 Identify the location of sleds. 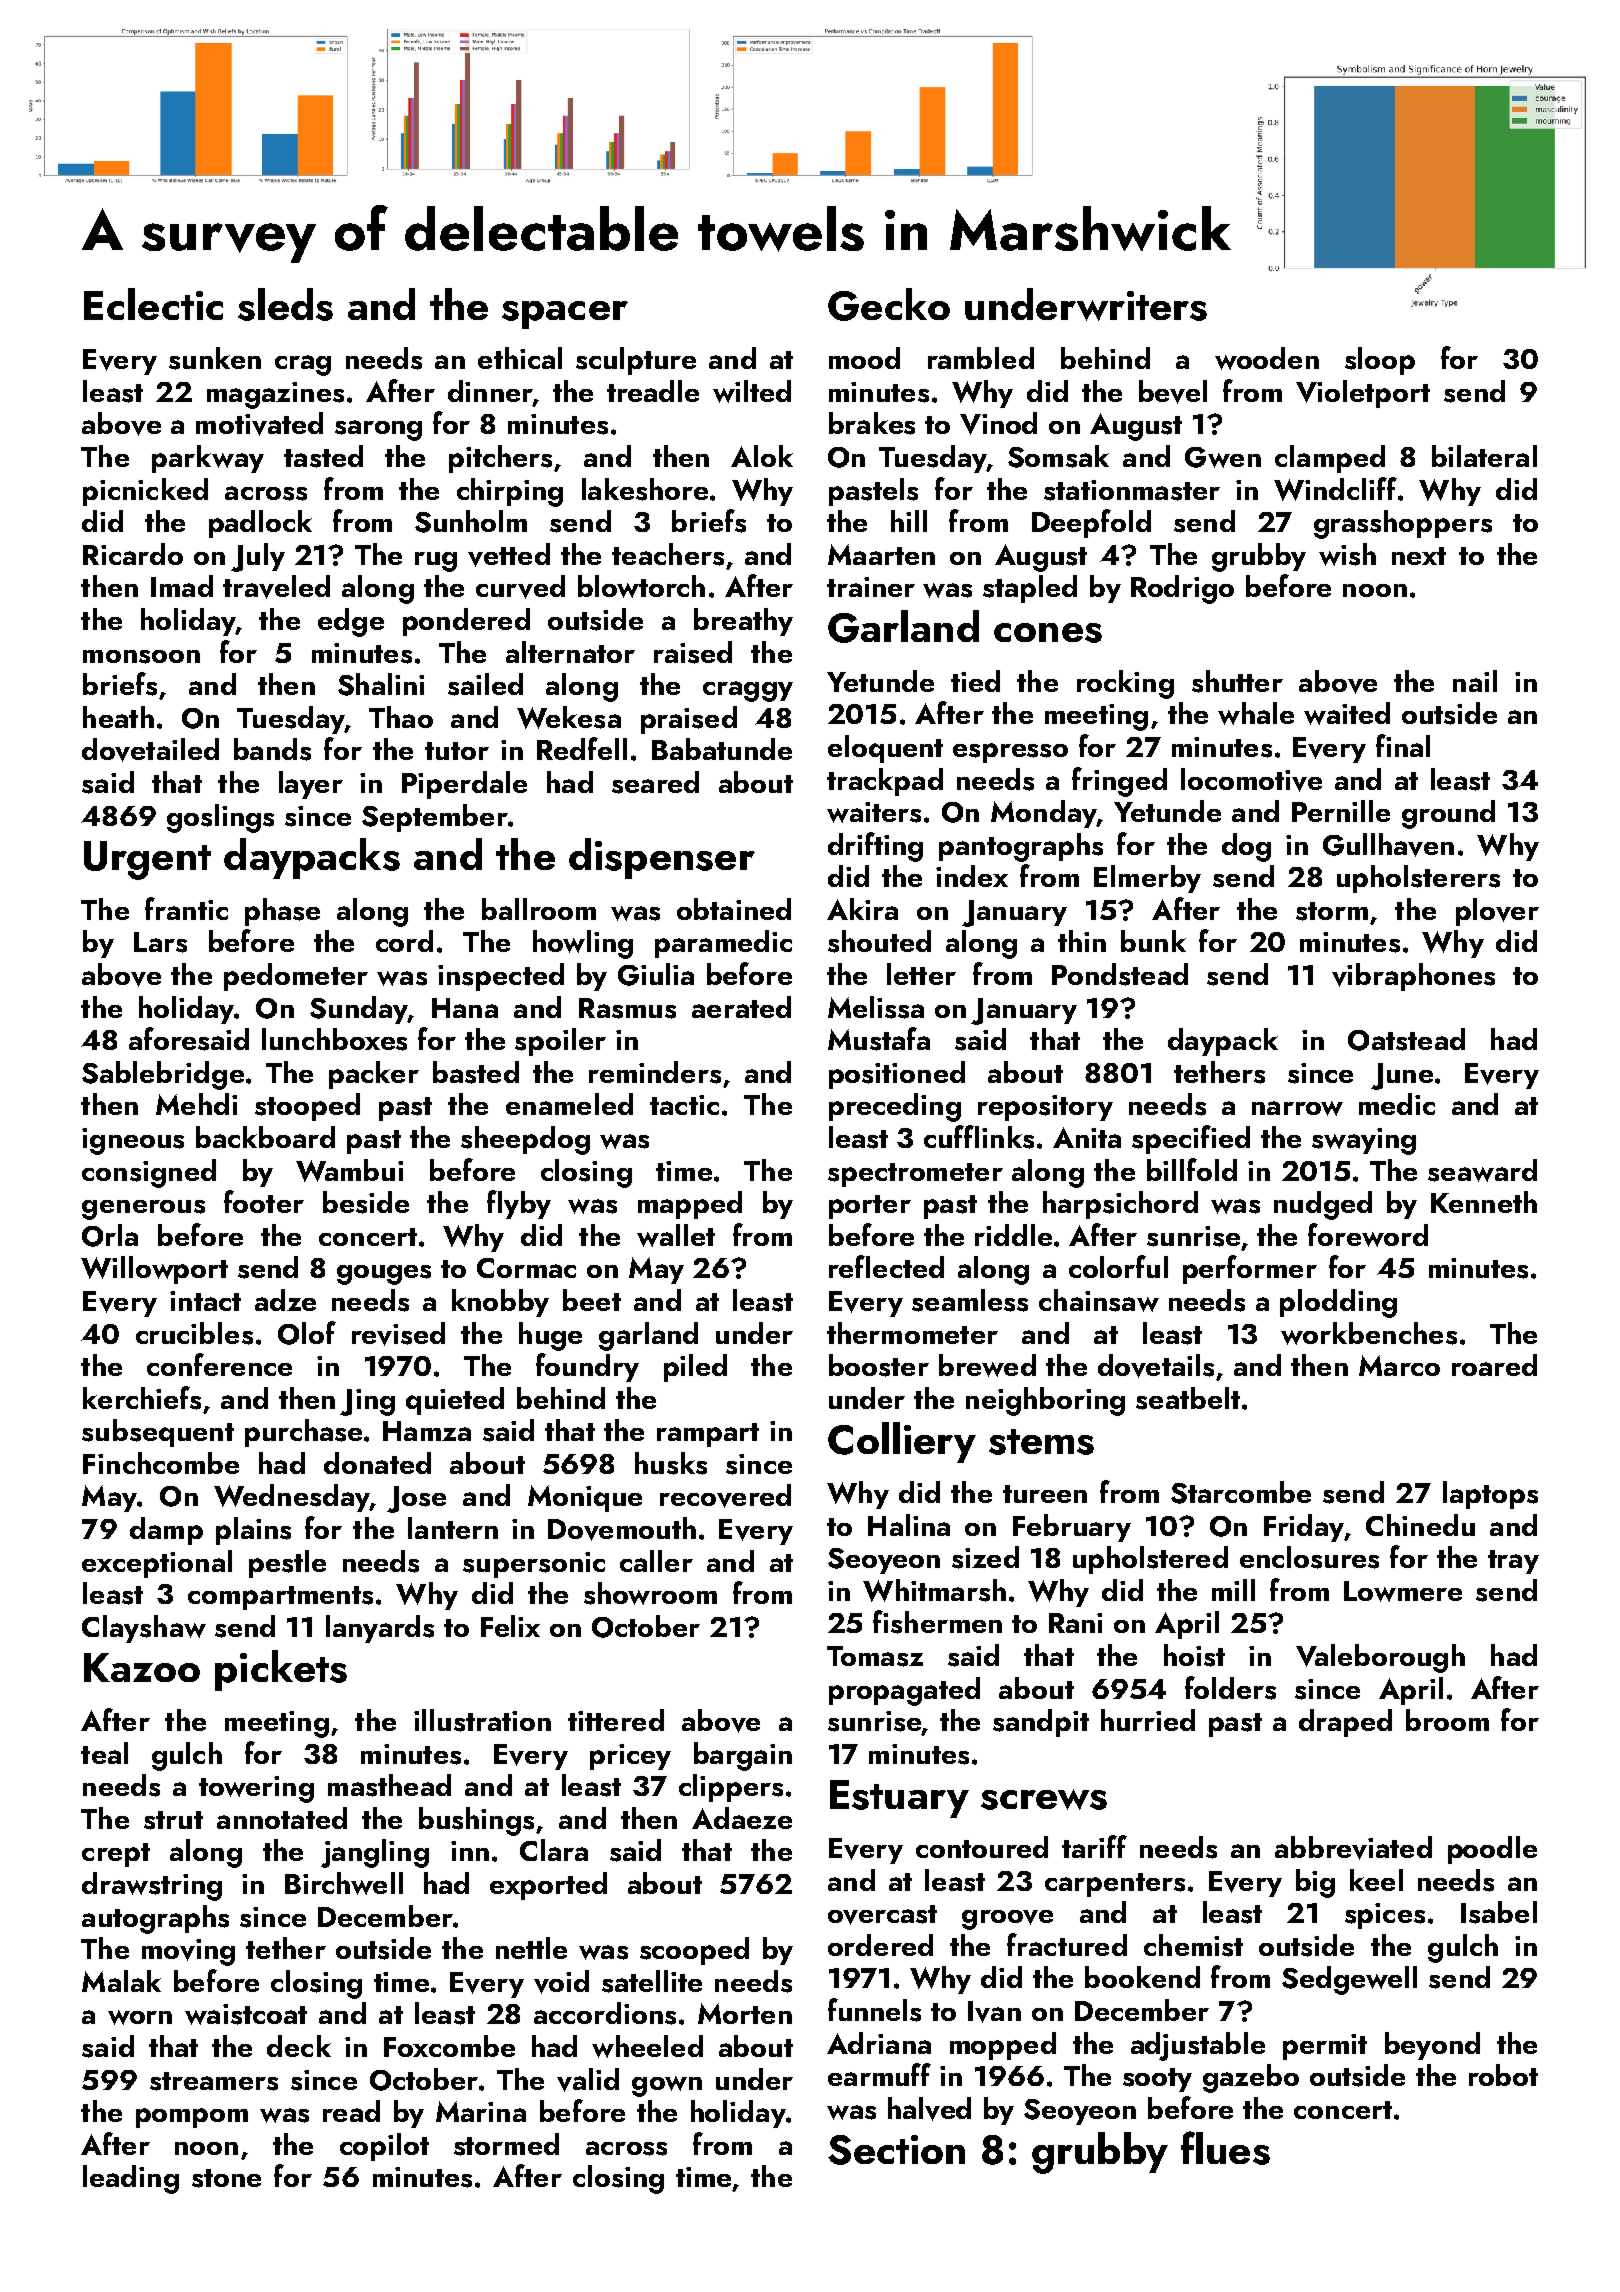
(285, 304).
